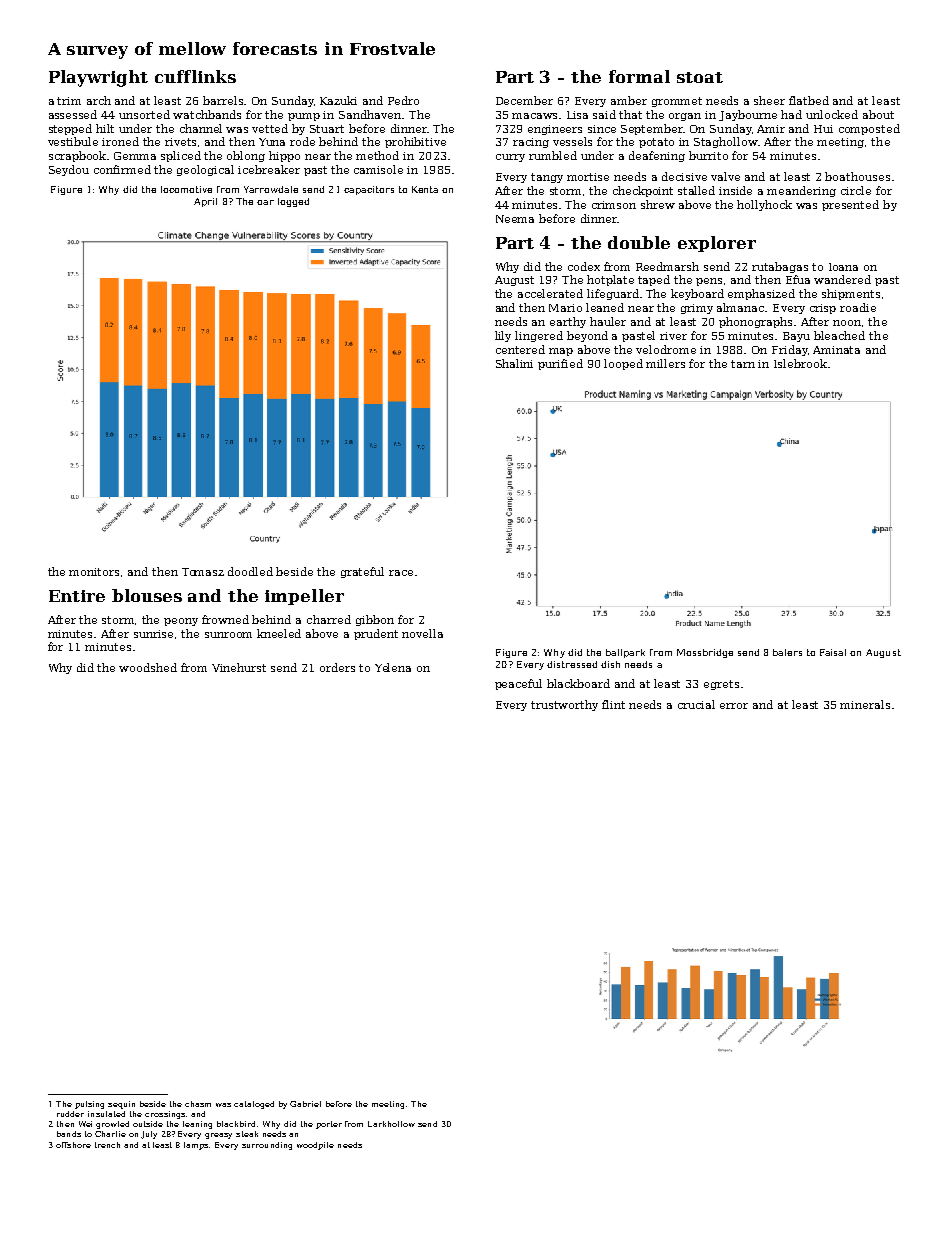  I want to click on Larkhollow, so click(391, 1124).
